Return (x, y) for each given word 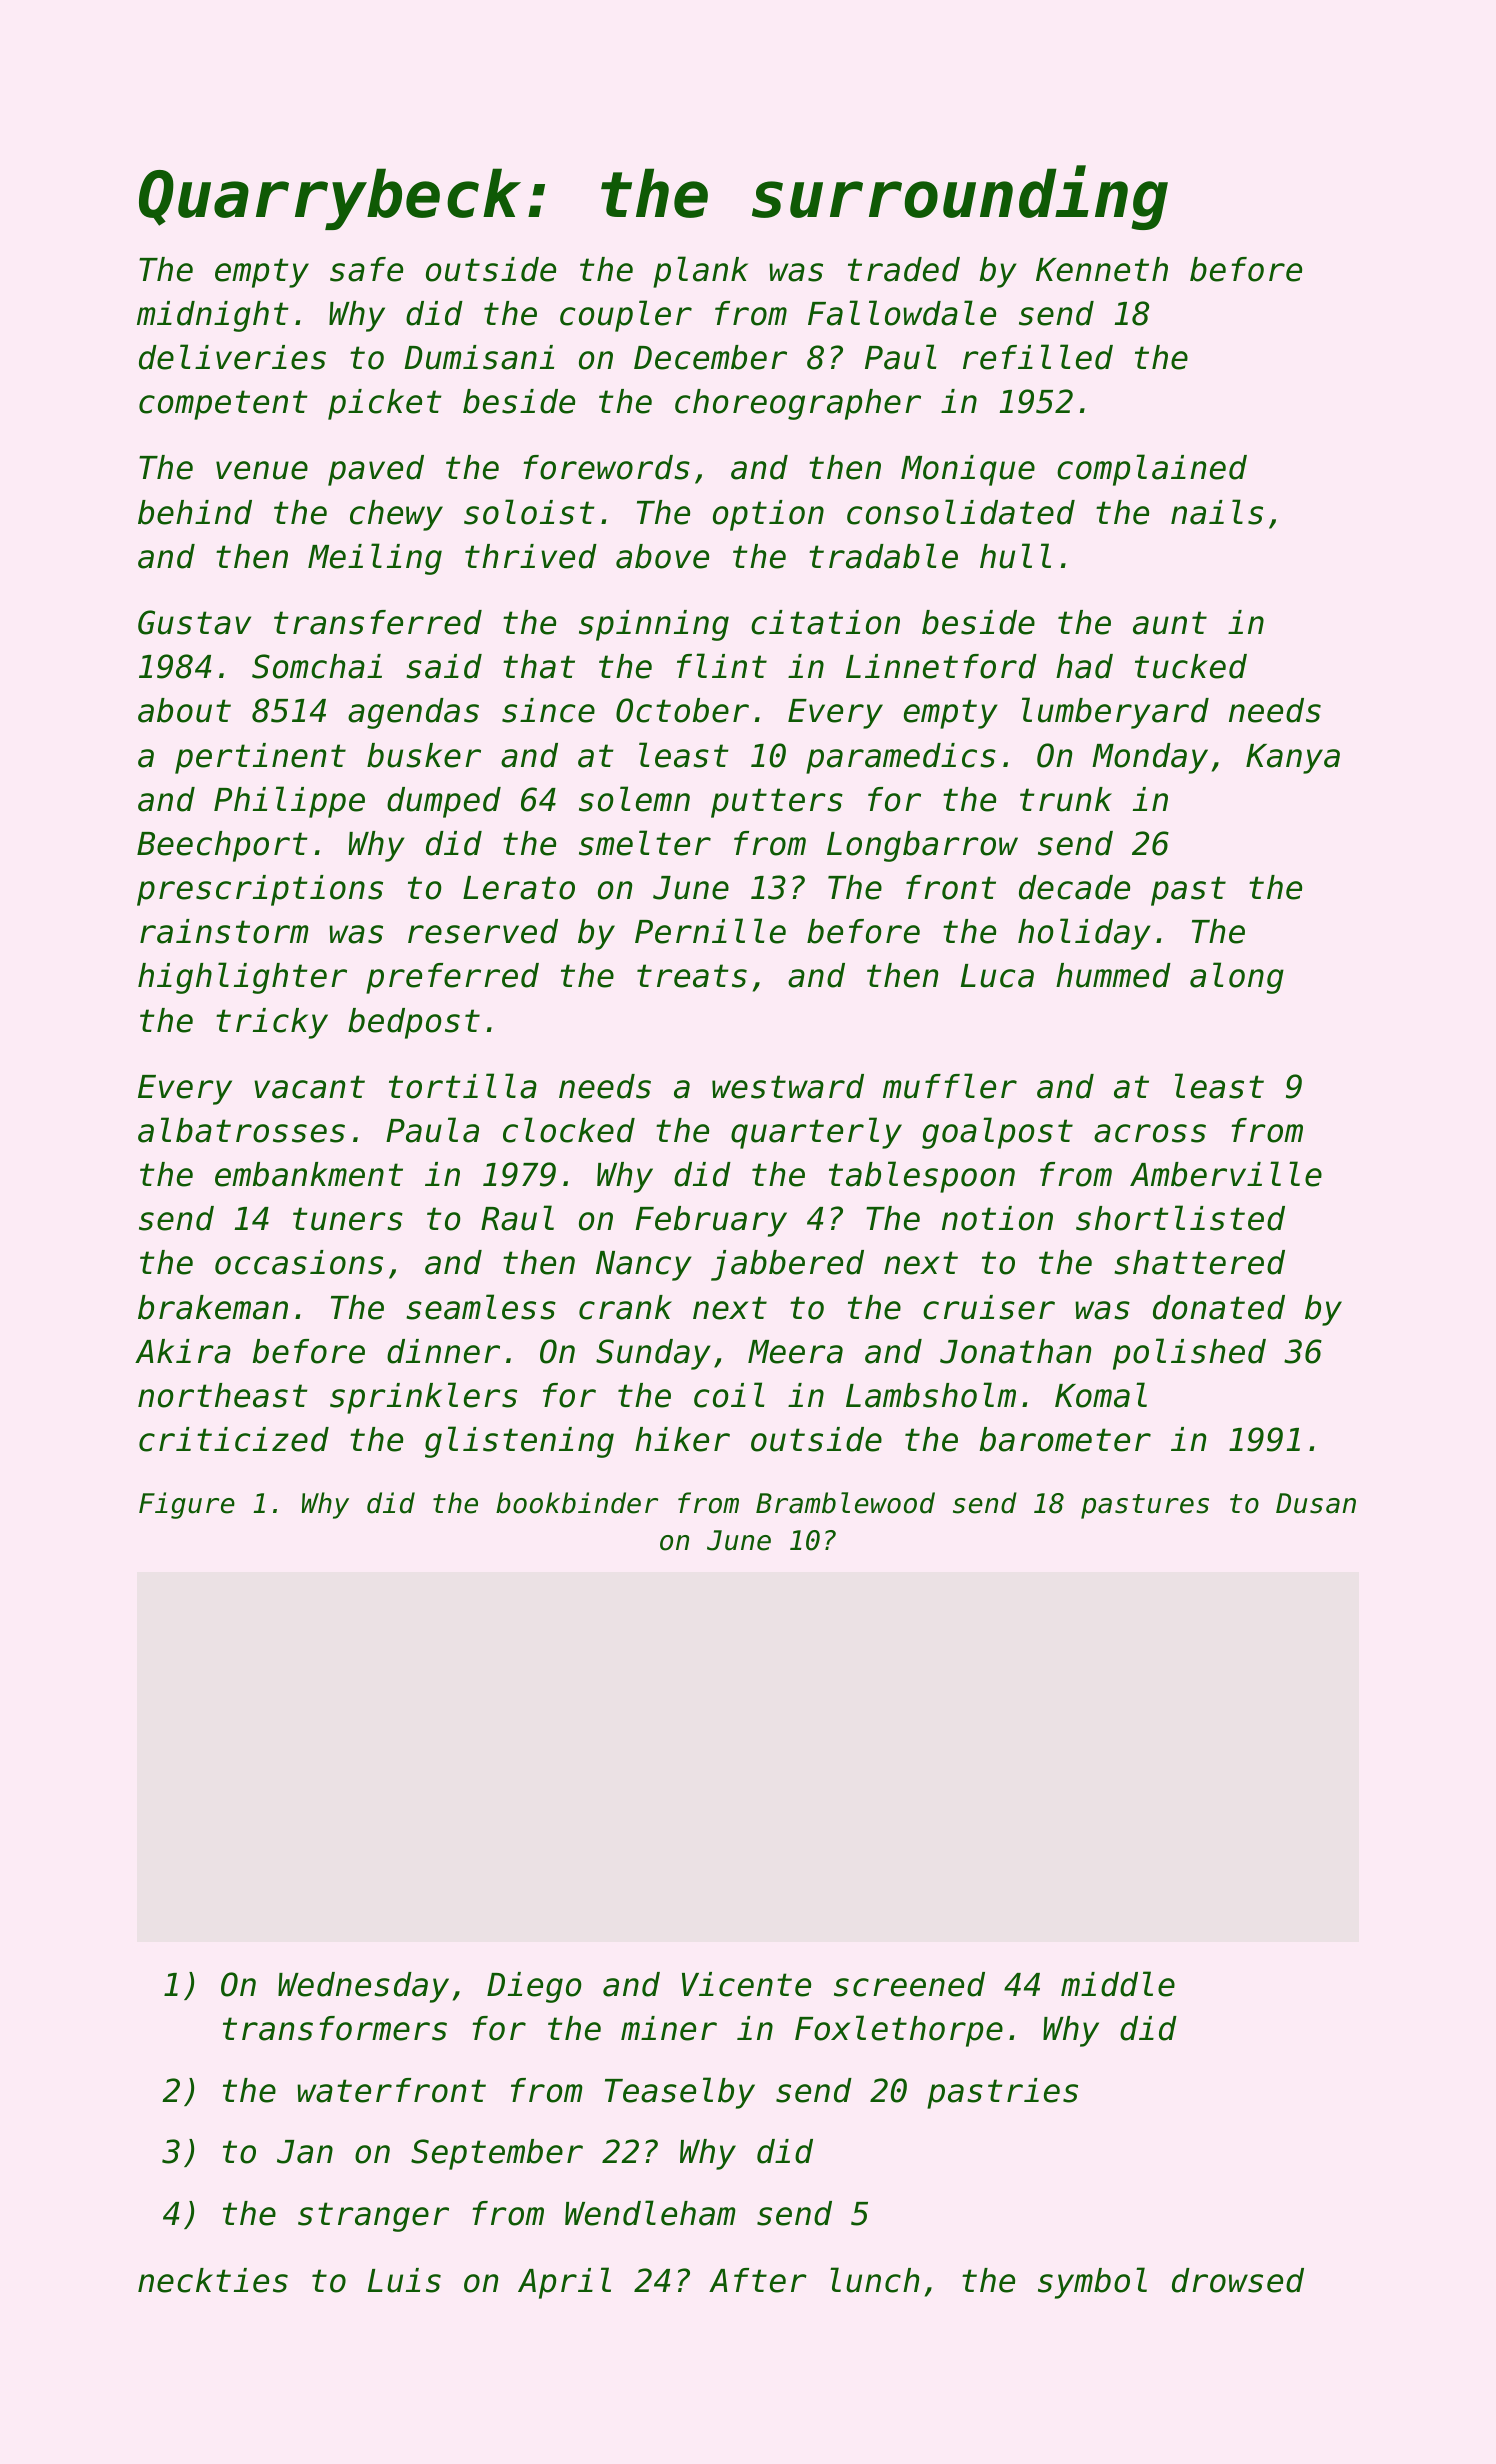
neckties (213, 2280)
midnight (213, 316)
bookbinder (577, 1503)
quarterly (816, 1133)
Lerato (519, 888)
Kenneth (1102, 269)
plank (700, 272)
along (1237, 978)
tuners (348, 1219)
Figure (187, 1505)
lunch (874, 2280)
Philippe (289, 802)
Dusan (1316, 1503)
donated (1219, 1307)
